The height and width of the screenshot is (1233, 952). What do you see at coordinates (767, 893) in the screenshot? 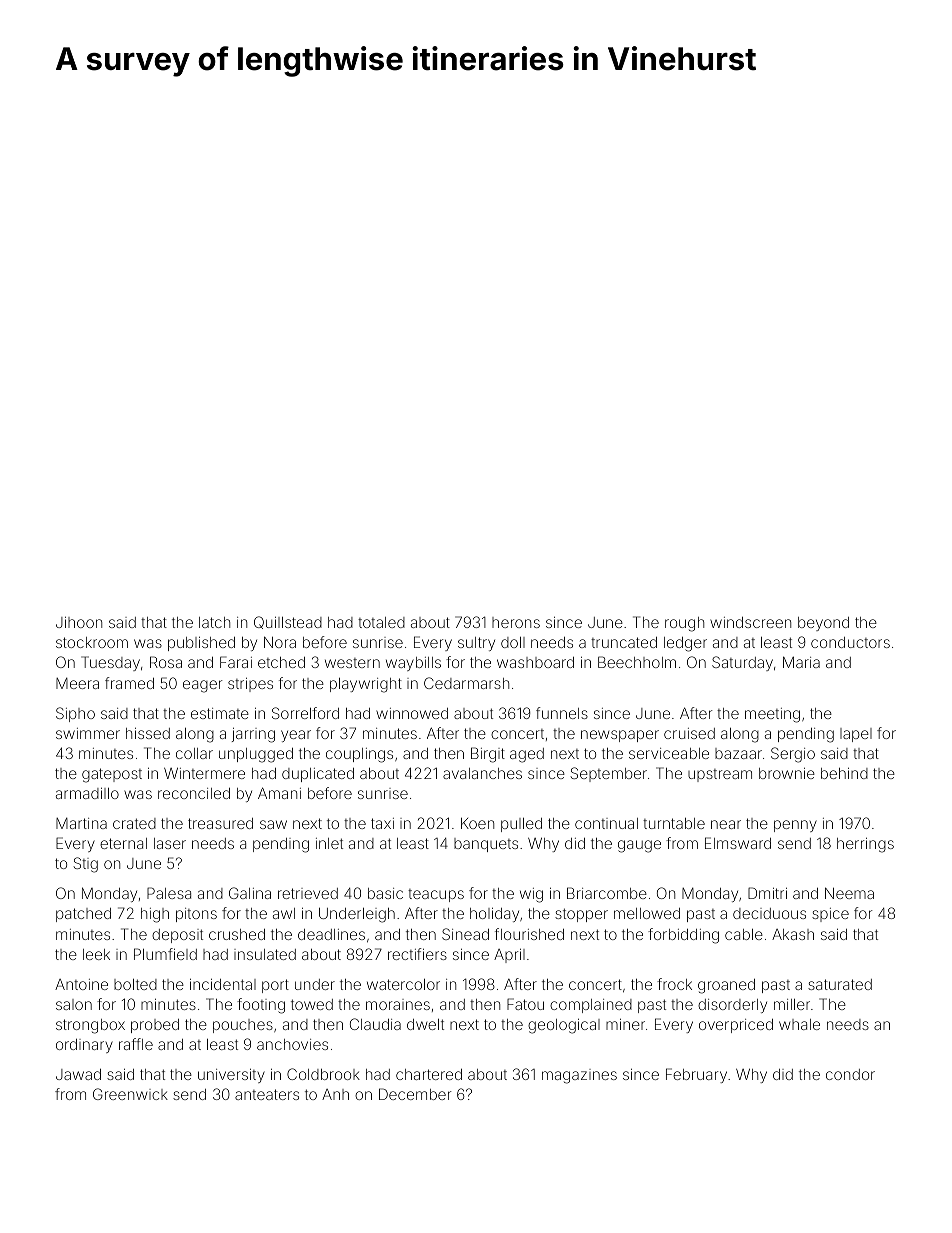
I see `Dmitri` at bounding box center [767, 893].
